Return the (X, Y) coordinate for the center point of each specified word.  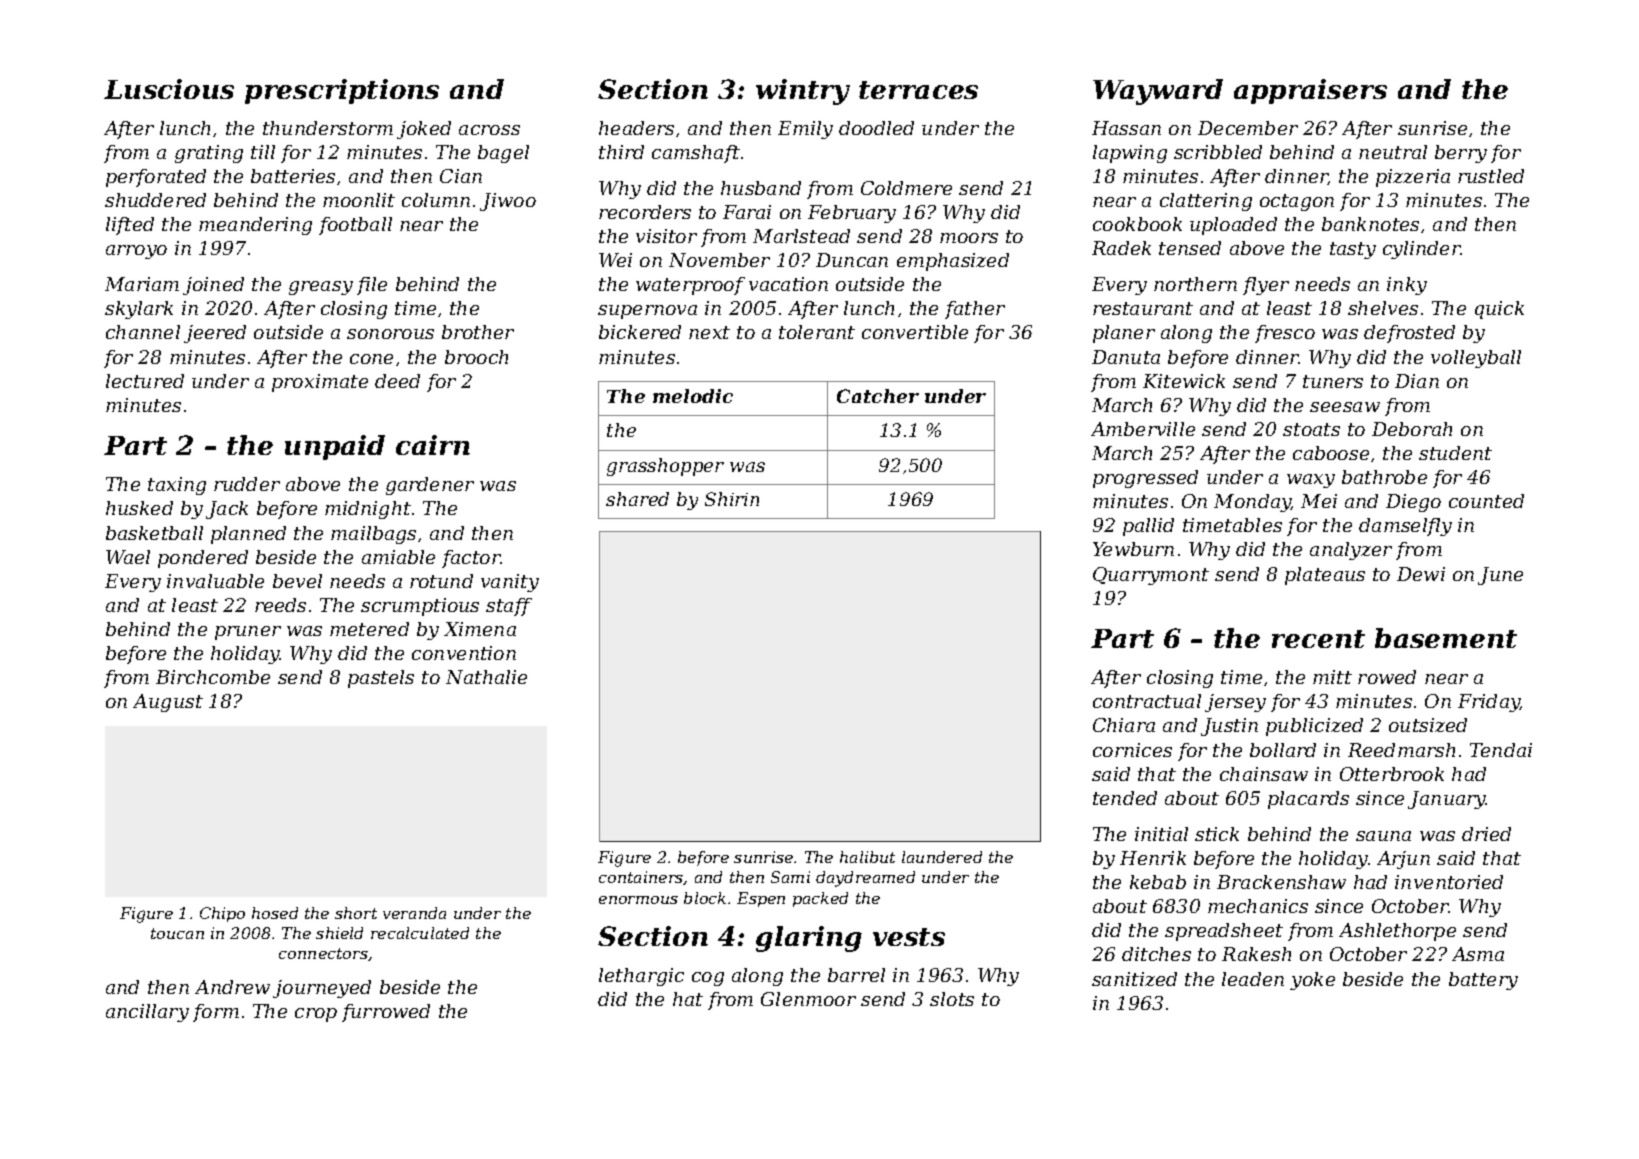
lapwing (1130, 154)
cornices (1132, 750)
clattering (1206, 202)
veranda (414, 913)
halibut (867, 857)
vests (909, 937)
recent (1318, 639)
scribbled (1218, 152)
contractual (1147, 701)
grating (209, 154)
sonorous (390, 334)
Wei (615, 260)
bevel (297, 581)
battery (1483, 981)
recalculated (420, 933)
